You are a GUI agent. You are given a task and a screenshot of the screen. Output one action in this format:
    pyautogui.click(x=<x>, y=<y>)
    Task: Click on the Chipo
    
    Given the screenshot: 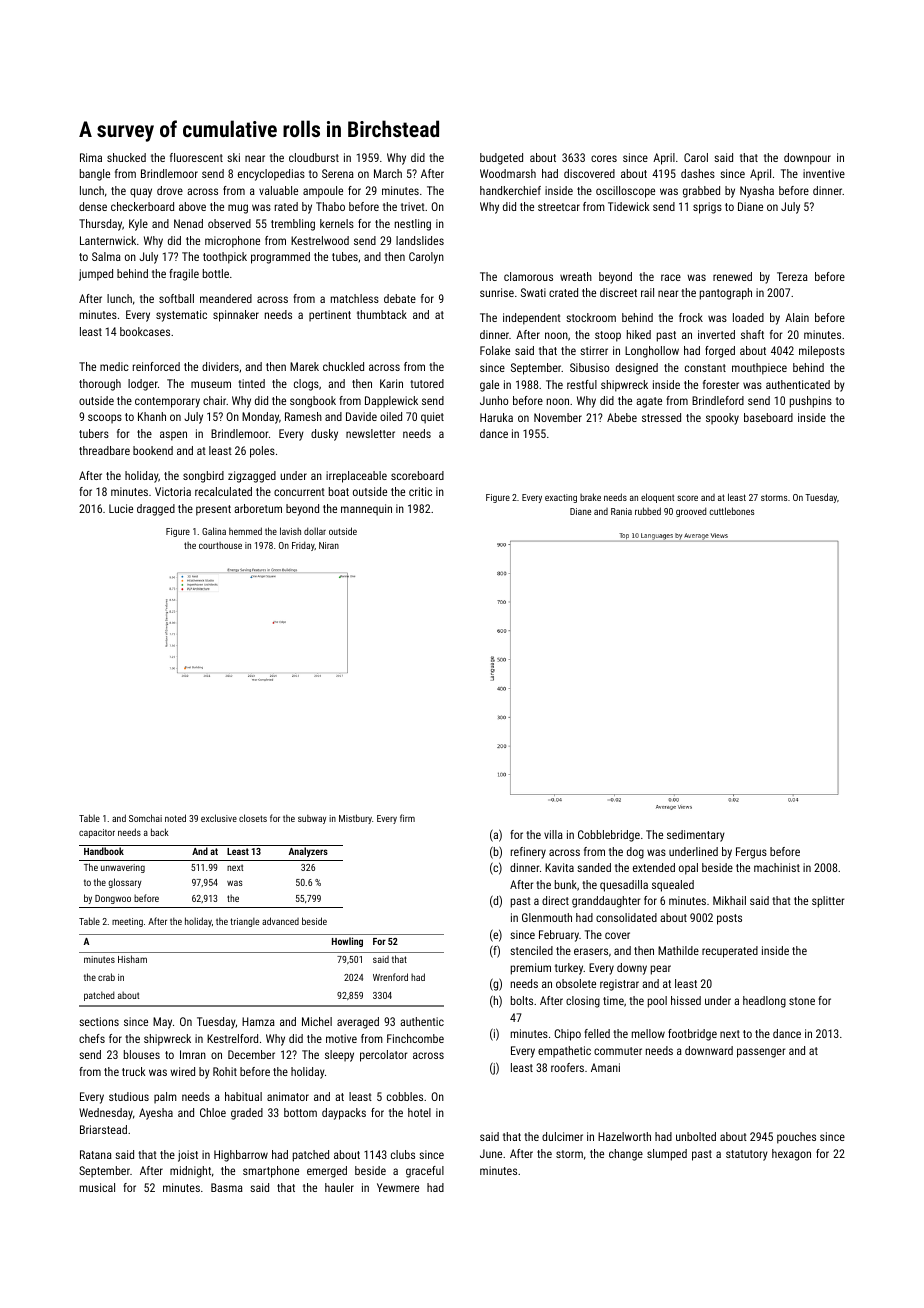 What is the action you would take?
    pyautogui.click(x=567, y=1035)
